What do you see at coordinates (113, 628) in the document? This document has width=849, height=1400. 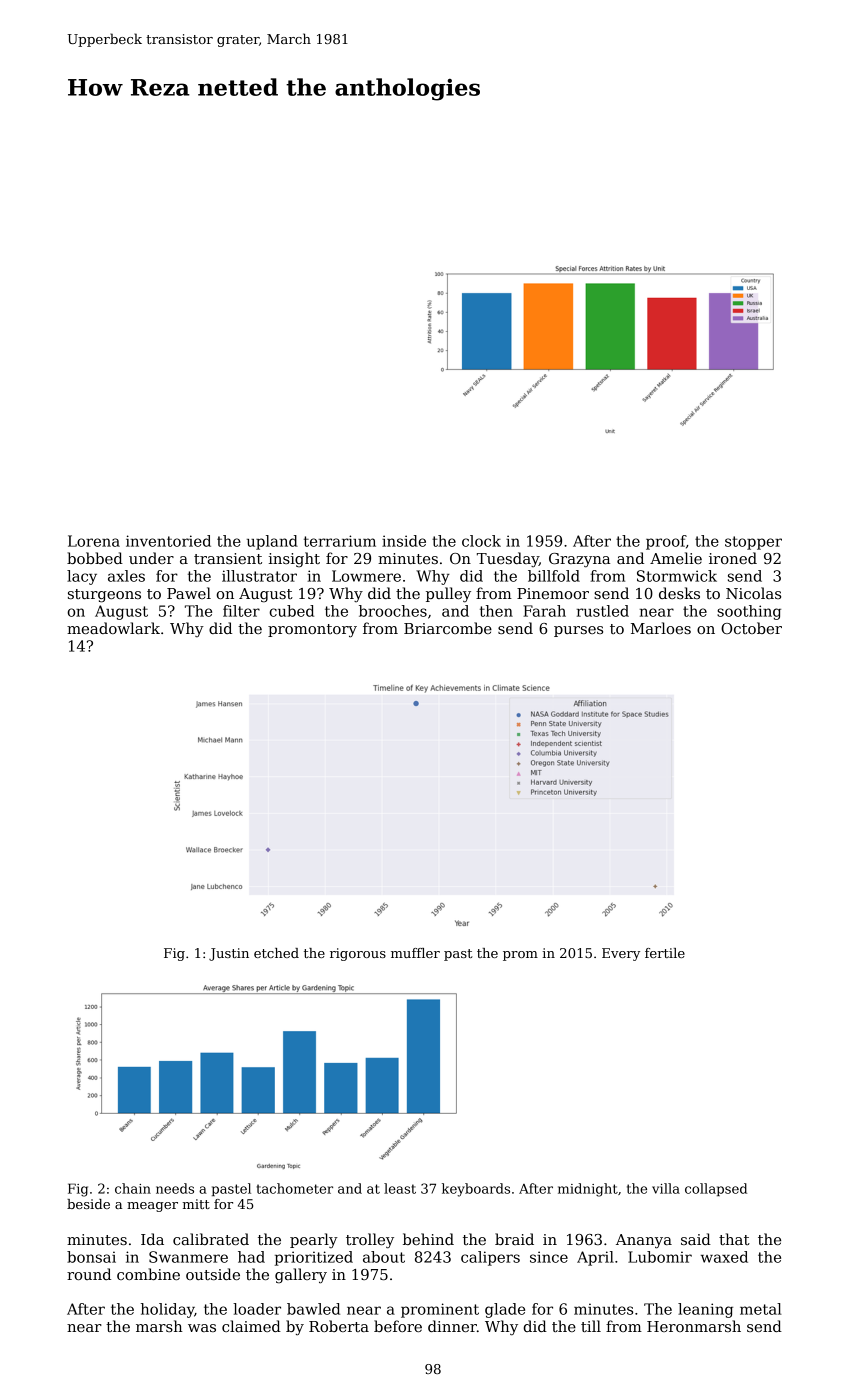 I see `meadowlark` at bounding box center [113, 628].
